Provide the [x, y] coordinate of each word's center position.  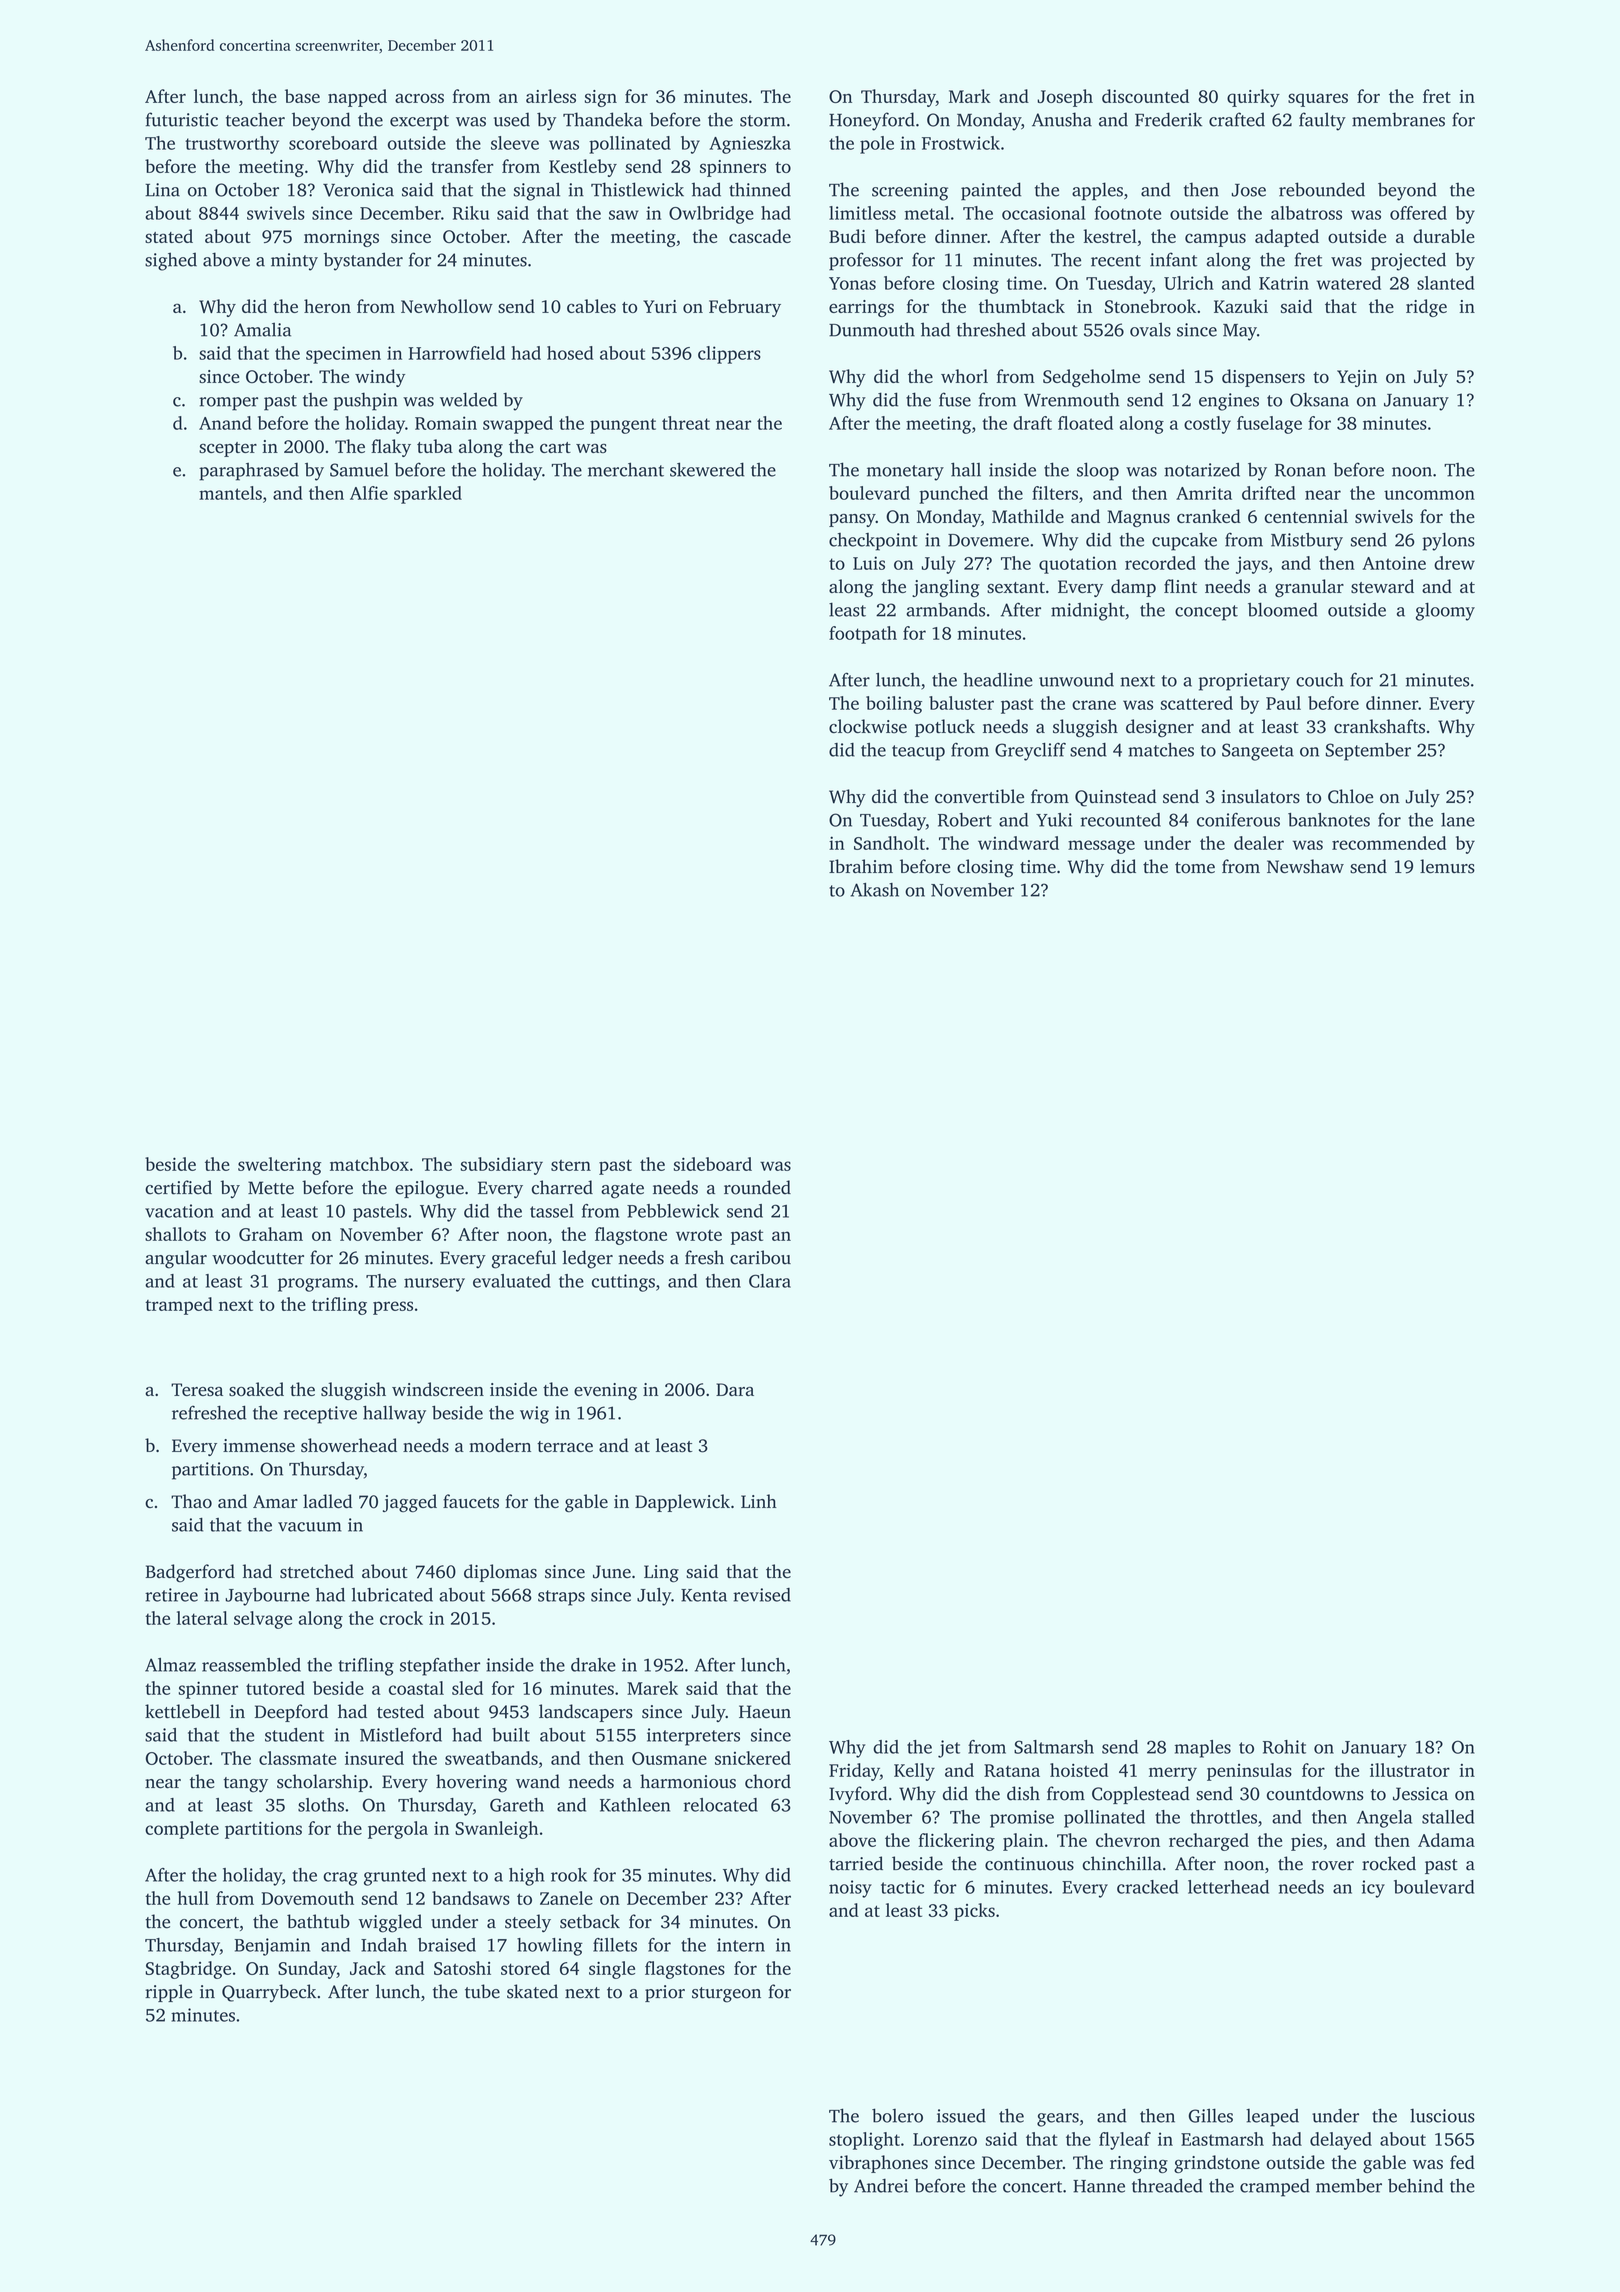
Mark [970, 96]
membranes [1398, 119]
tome [1195, 868]
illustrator [1410, 1770]
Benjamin [272, 1947]
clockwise [868, 726]
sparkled [428, 495]
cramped [1275, 2188]
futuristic [182, 119]
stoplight [864, 2141]
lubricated [392, 1595]
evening [605, 1391]
